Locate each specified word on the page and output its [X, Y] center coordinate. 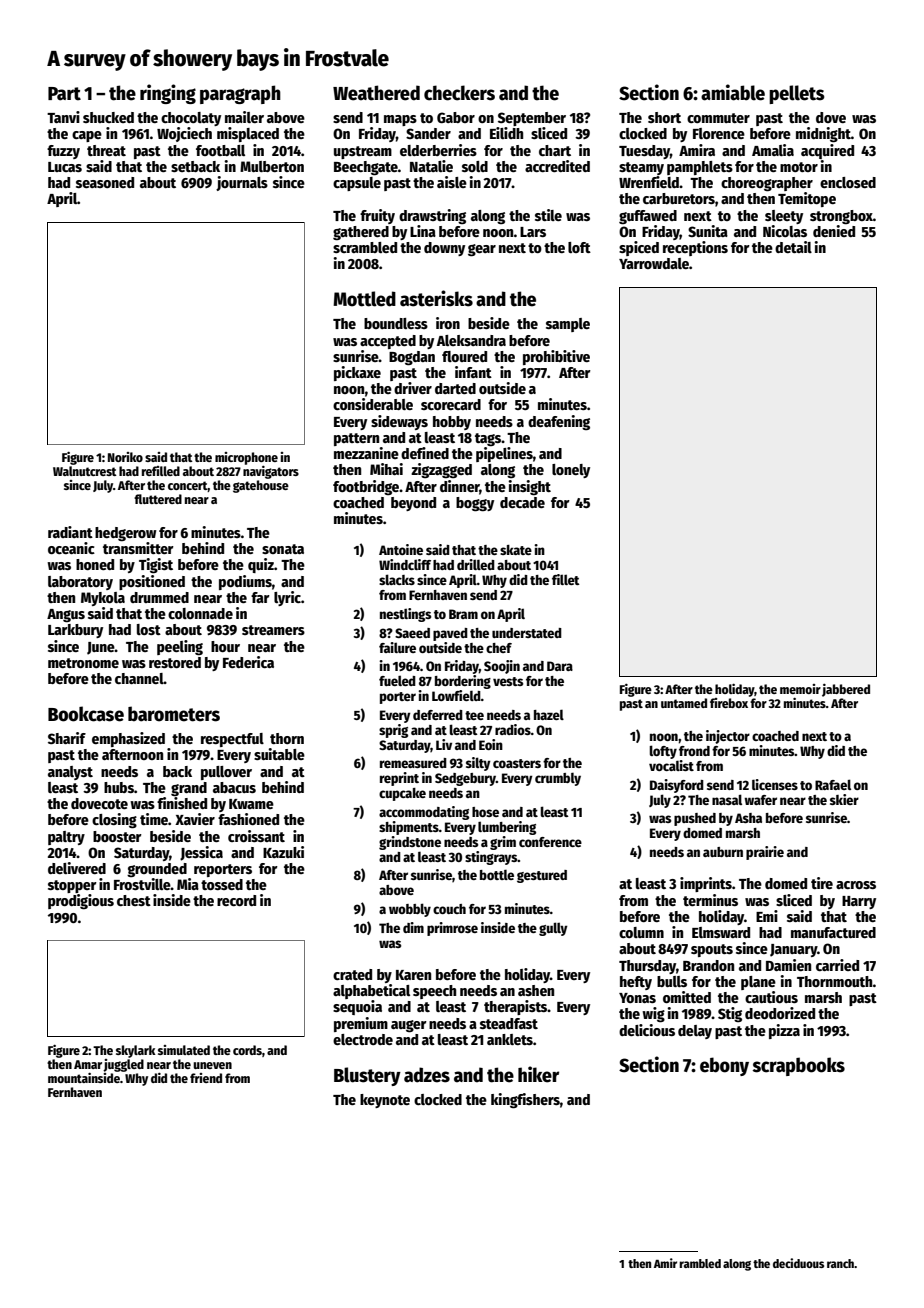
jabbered [846, 690]
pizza [784, 1031]
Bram [463, 614]
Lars [533, 232]
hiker [538, 1074]
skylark [136, 1051]
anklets [510, 1039]
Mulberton [272, 166]
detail [793, 247]
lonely [571, 471]
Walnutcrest [85, 471]
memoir [800, 689]
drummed [159, 597]
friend [206, 1078]
